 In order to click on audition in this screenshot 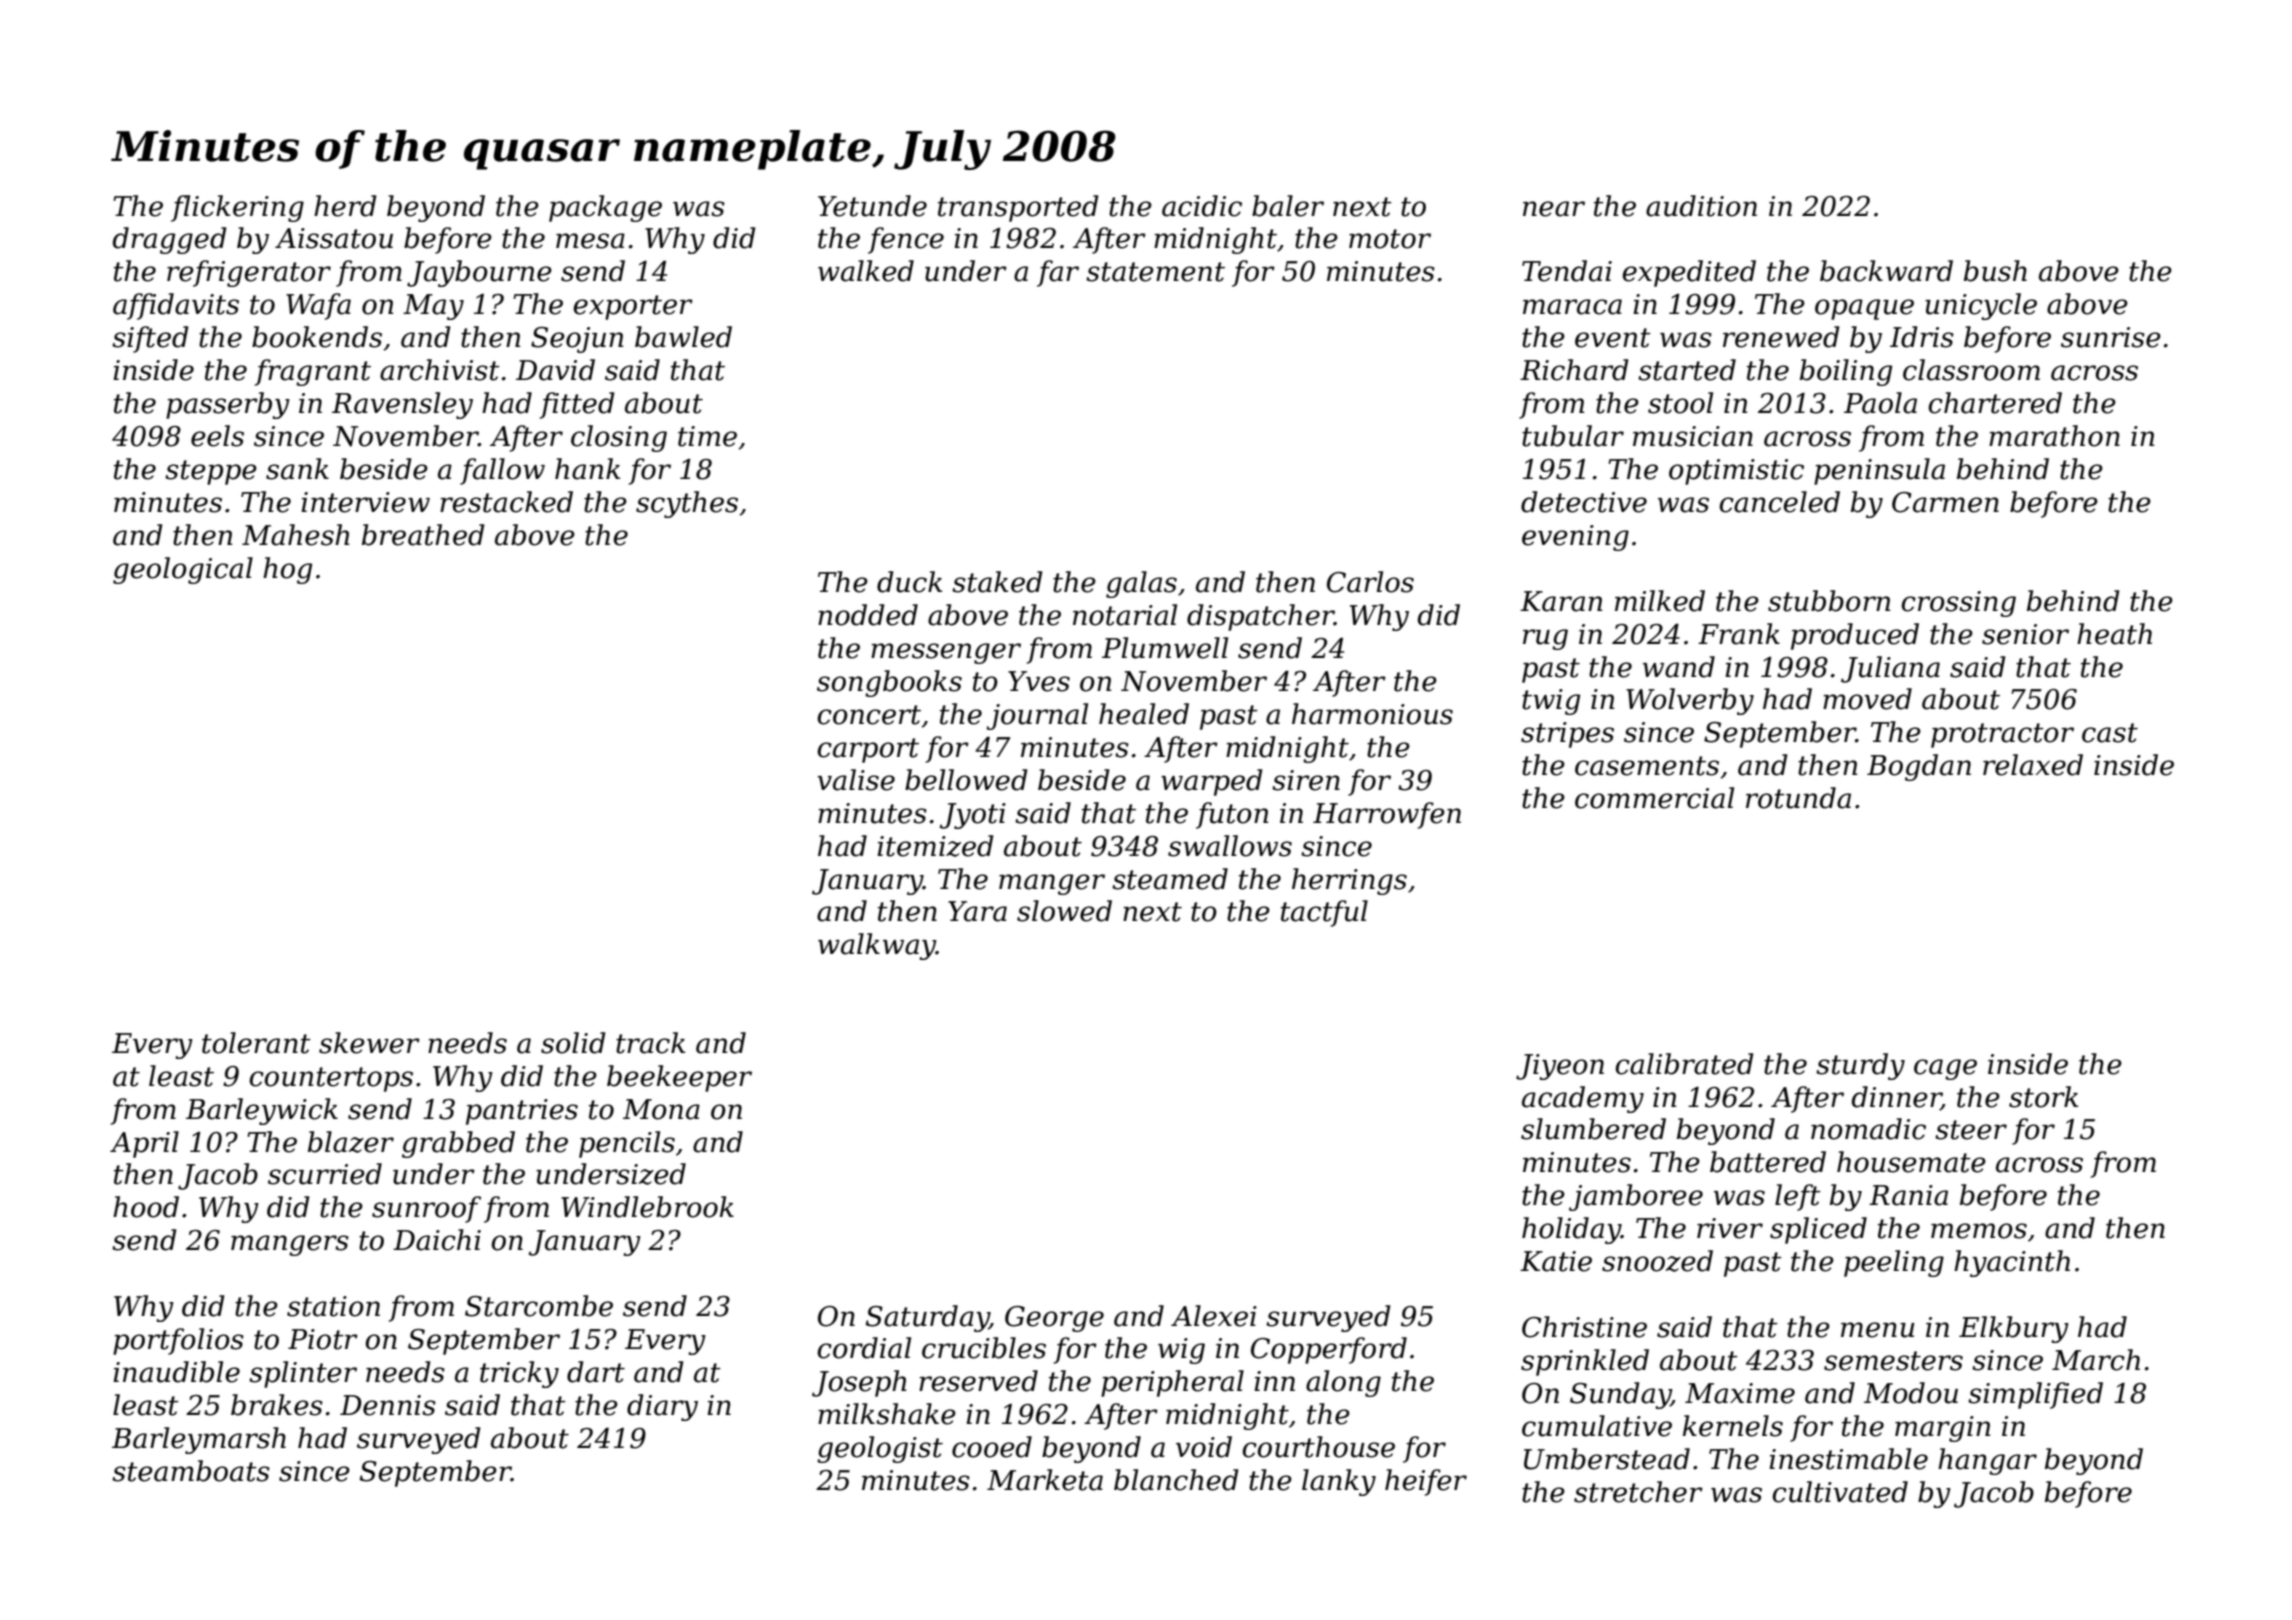, I will do `click(1701, 206)`.
